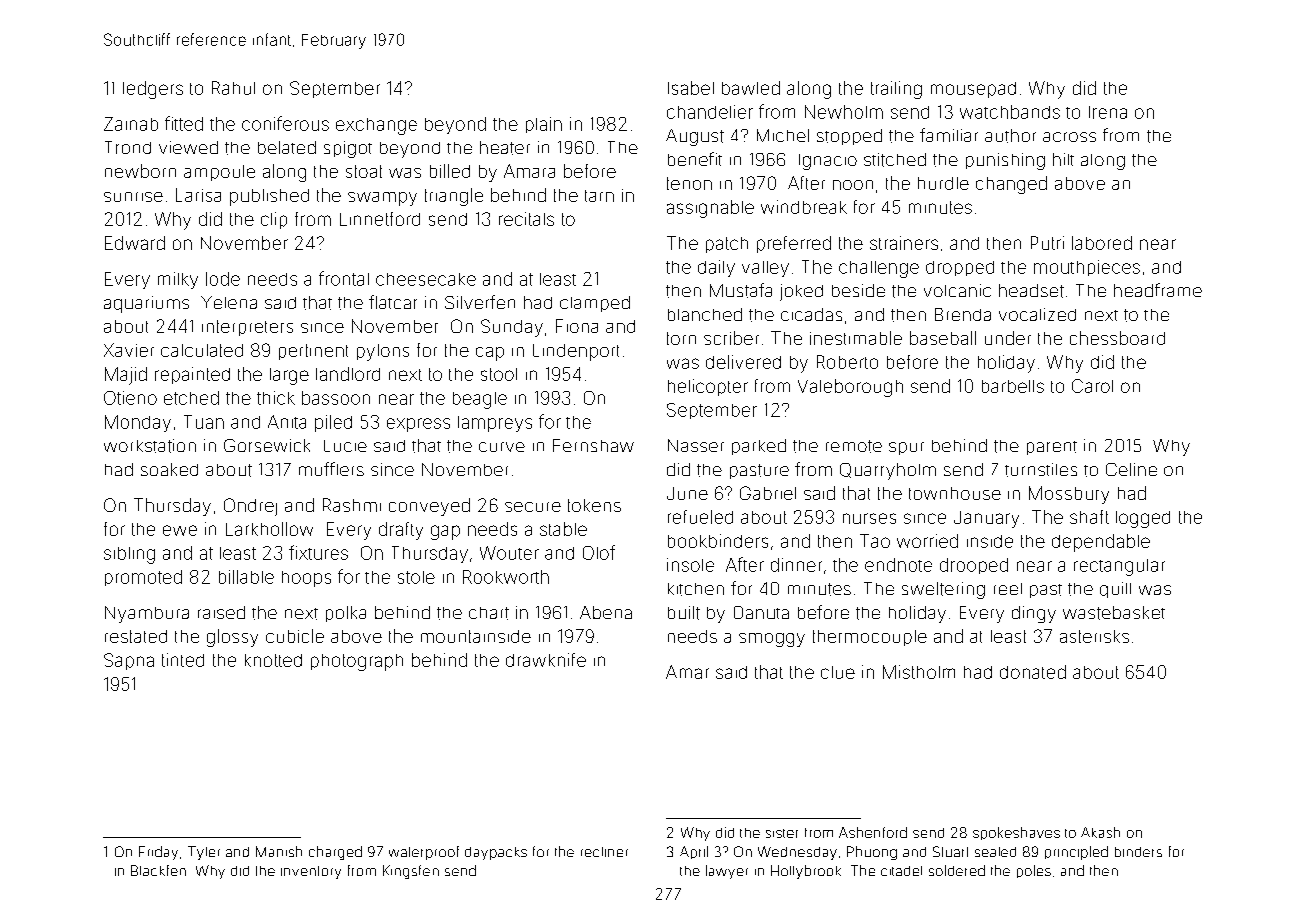 The width and height of the image is (1308, 924). Describe the element at coordinates (1069, 137) in the image. I see `across` at that location.
